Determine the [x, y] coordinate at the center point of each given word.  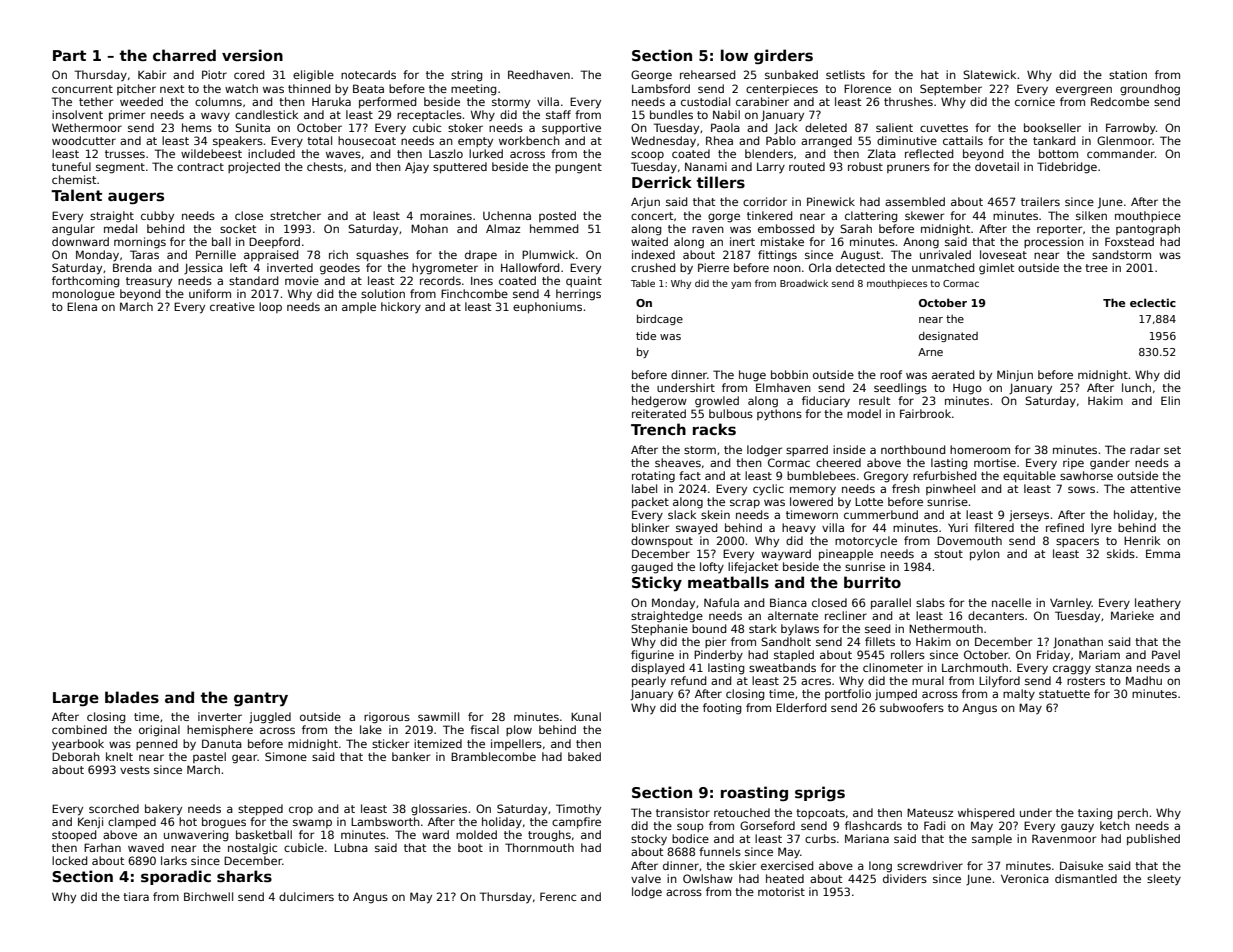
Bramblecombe [493, 756]
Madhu [1144, 680]
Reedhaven [539, 74]
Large [76, 699]
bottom [1058, 153]
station [1128, 74]
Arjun [645, 202]
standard [253, 280]
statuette [1064, 694]
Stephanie [659, 629]
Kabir [152, 74]
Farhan [102, 847]
